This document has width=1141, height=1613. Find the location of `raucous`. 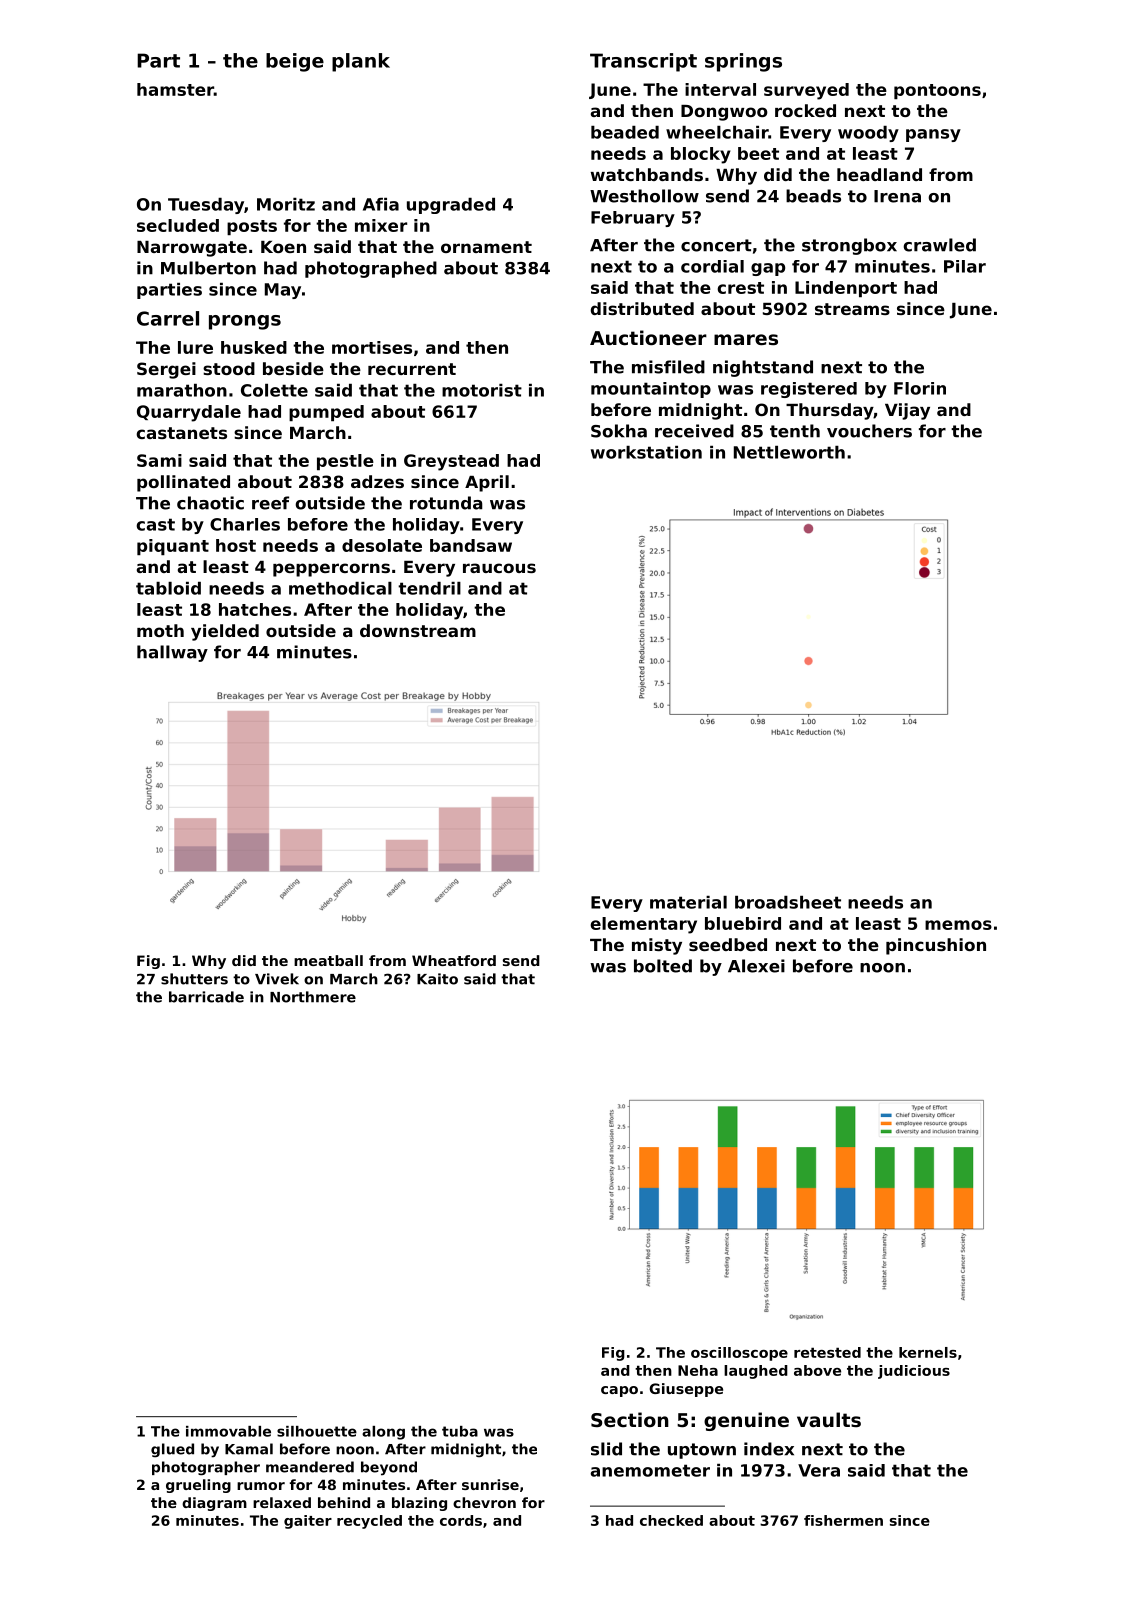

raucous is located at coordinates (499, 568).
